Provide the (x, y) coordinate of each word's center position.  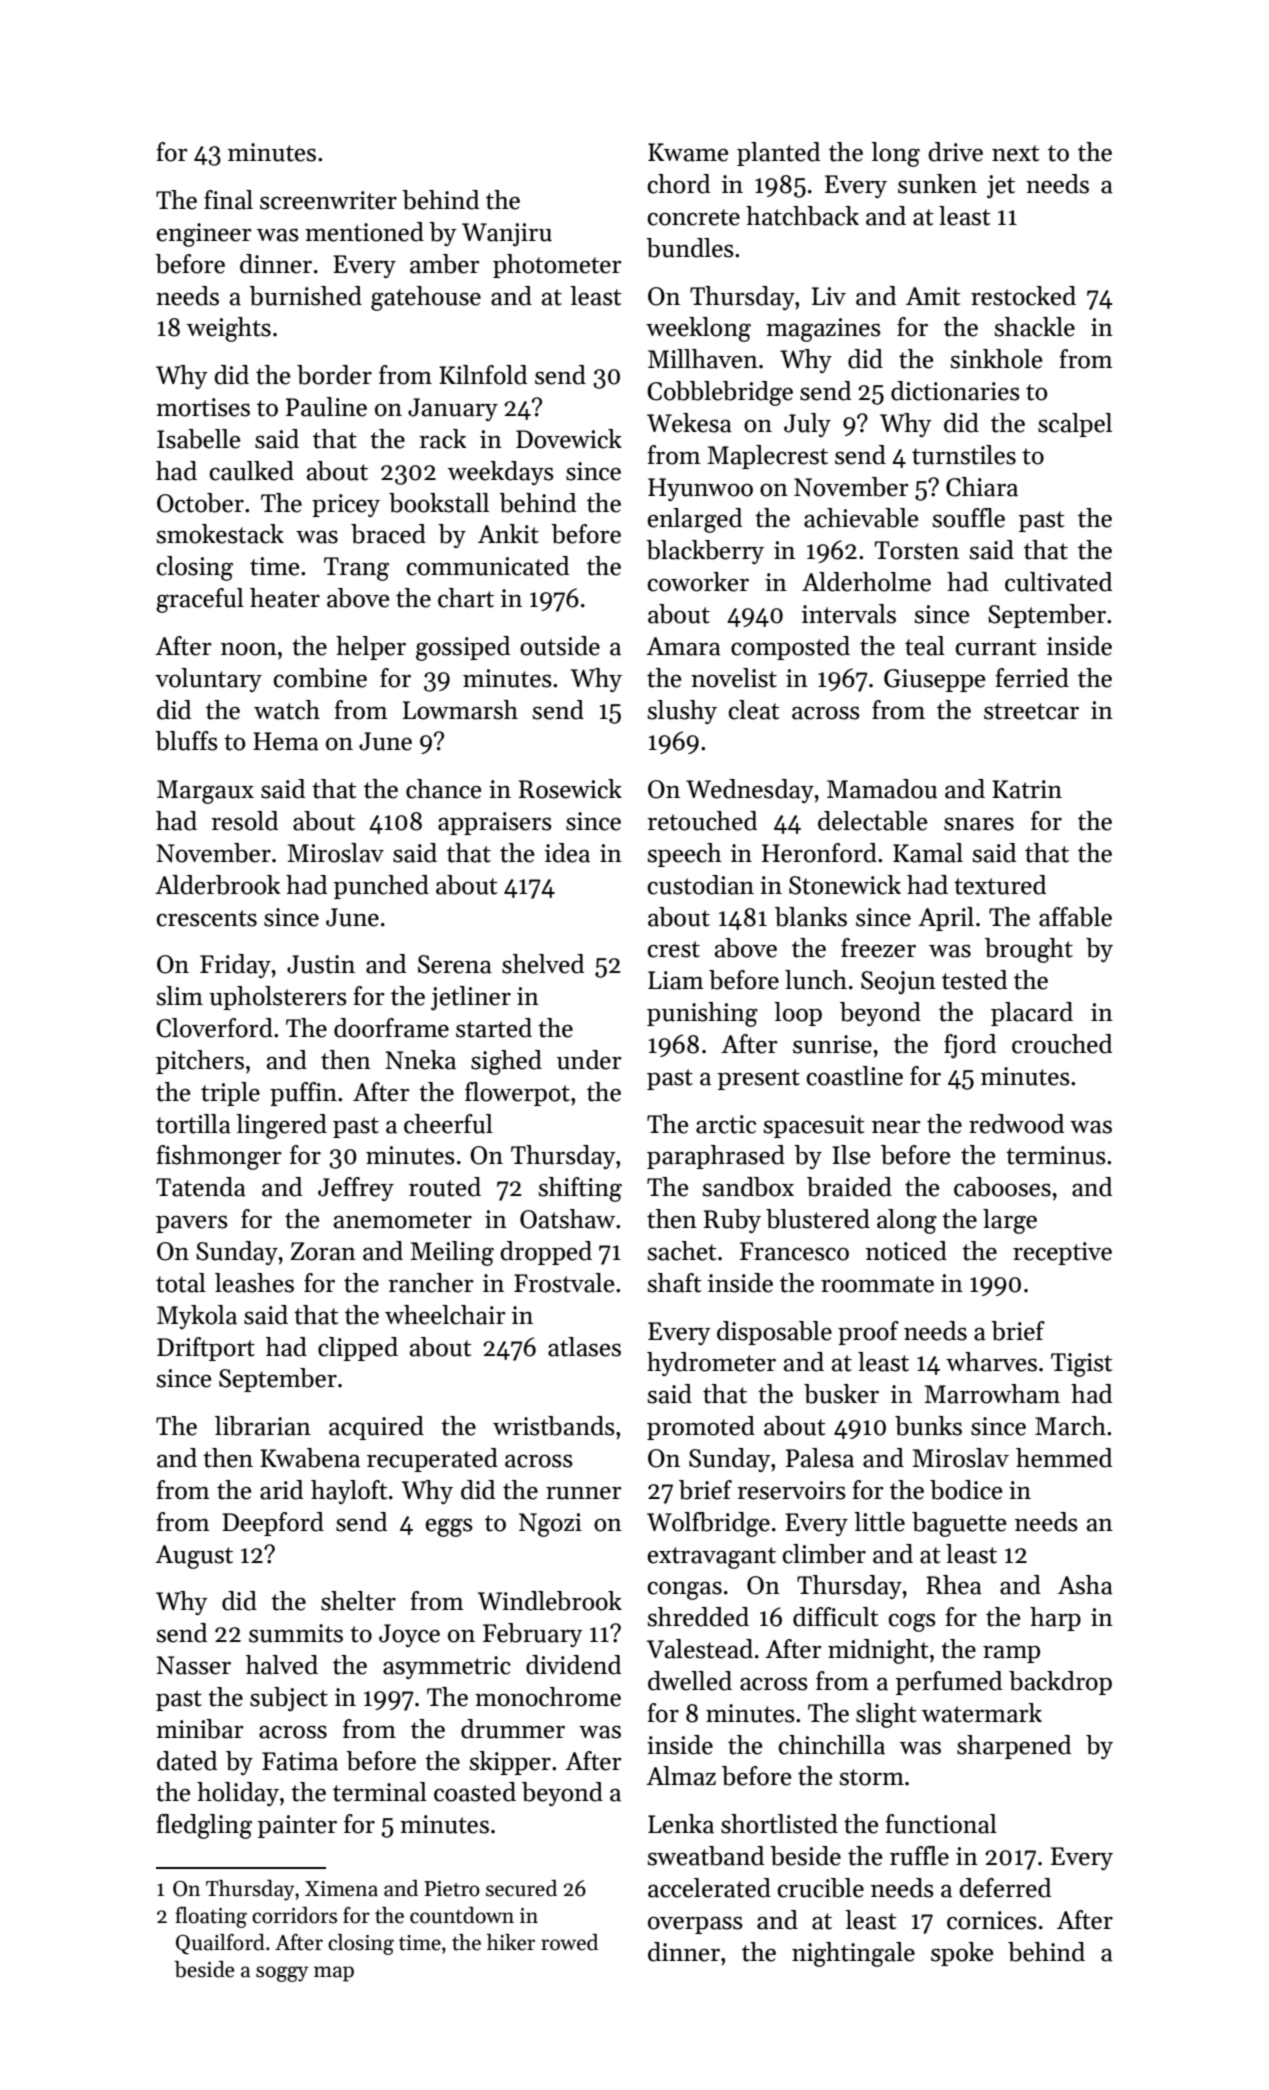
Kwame (688, 152)
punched (381, 887)
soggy (282, 1974)
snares (979, 824)
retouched (702, 821)
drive (955, 152)
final (228, 200)
